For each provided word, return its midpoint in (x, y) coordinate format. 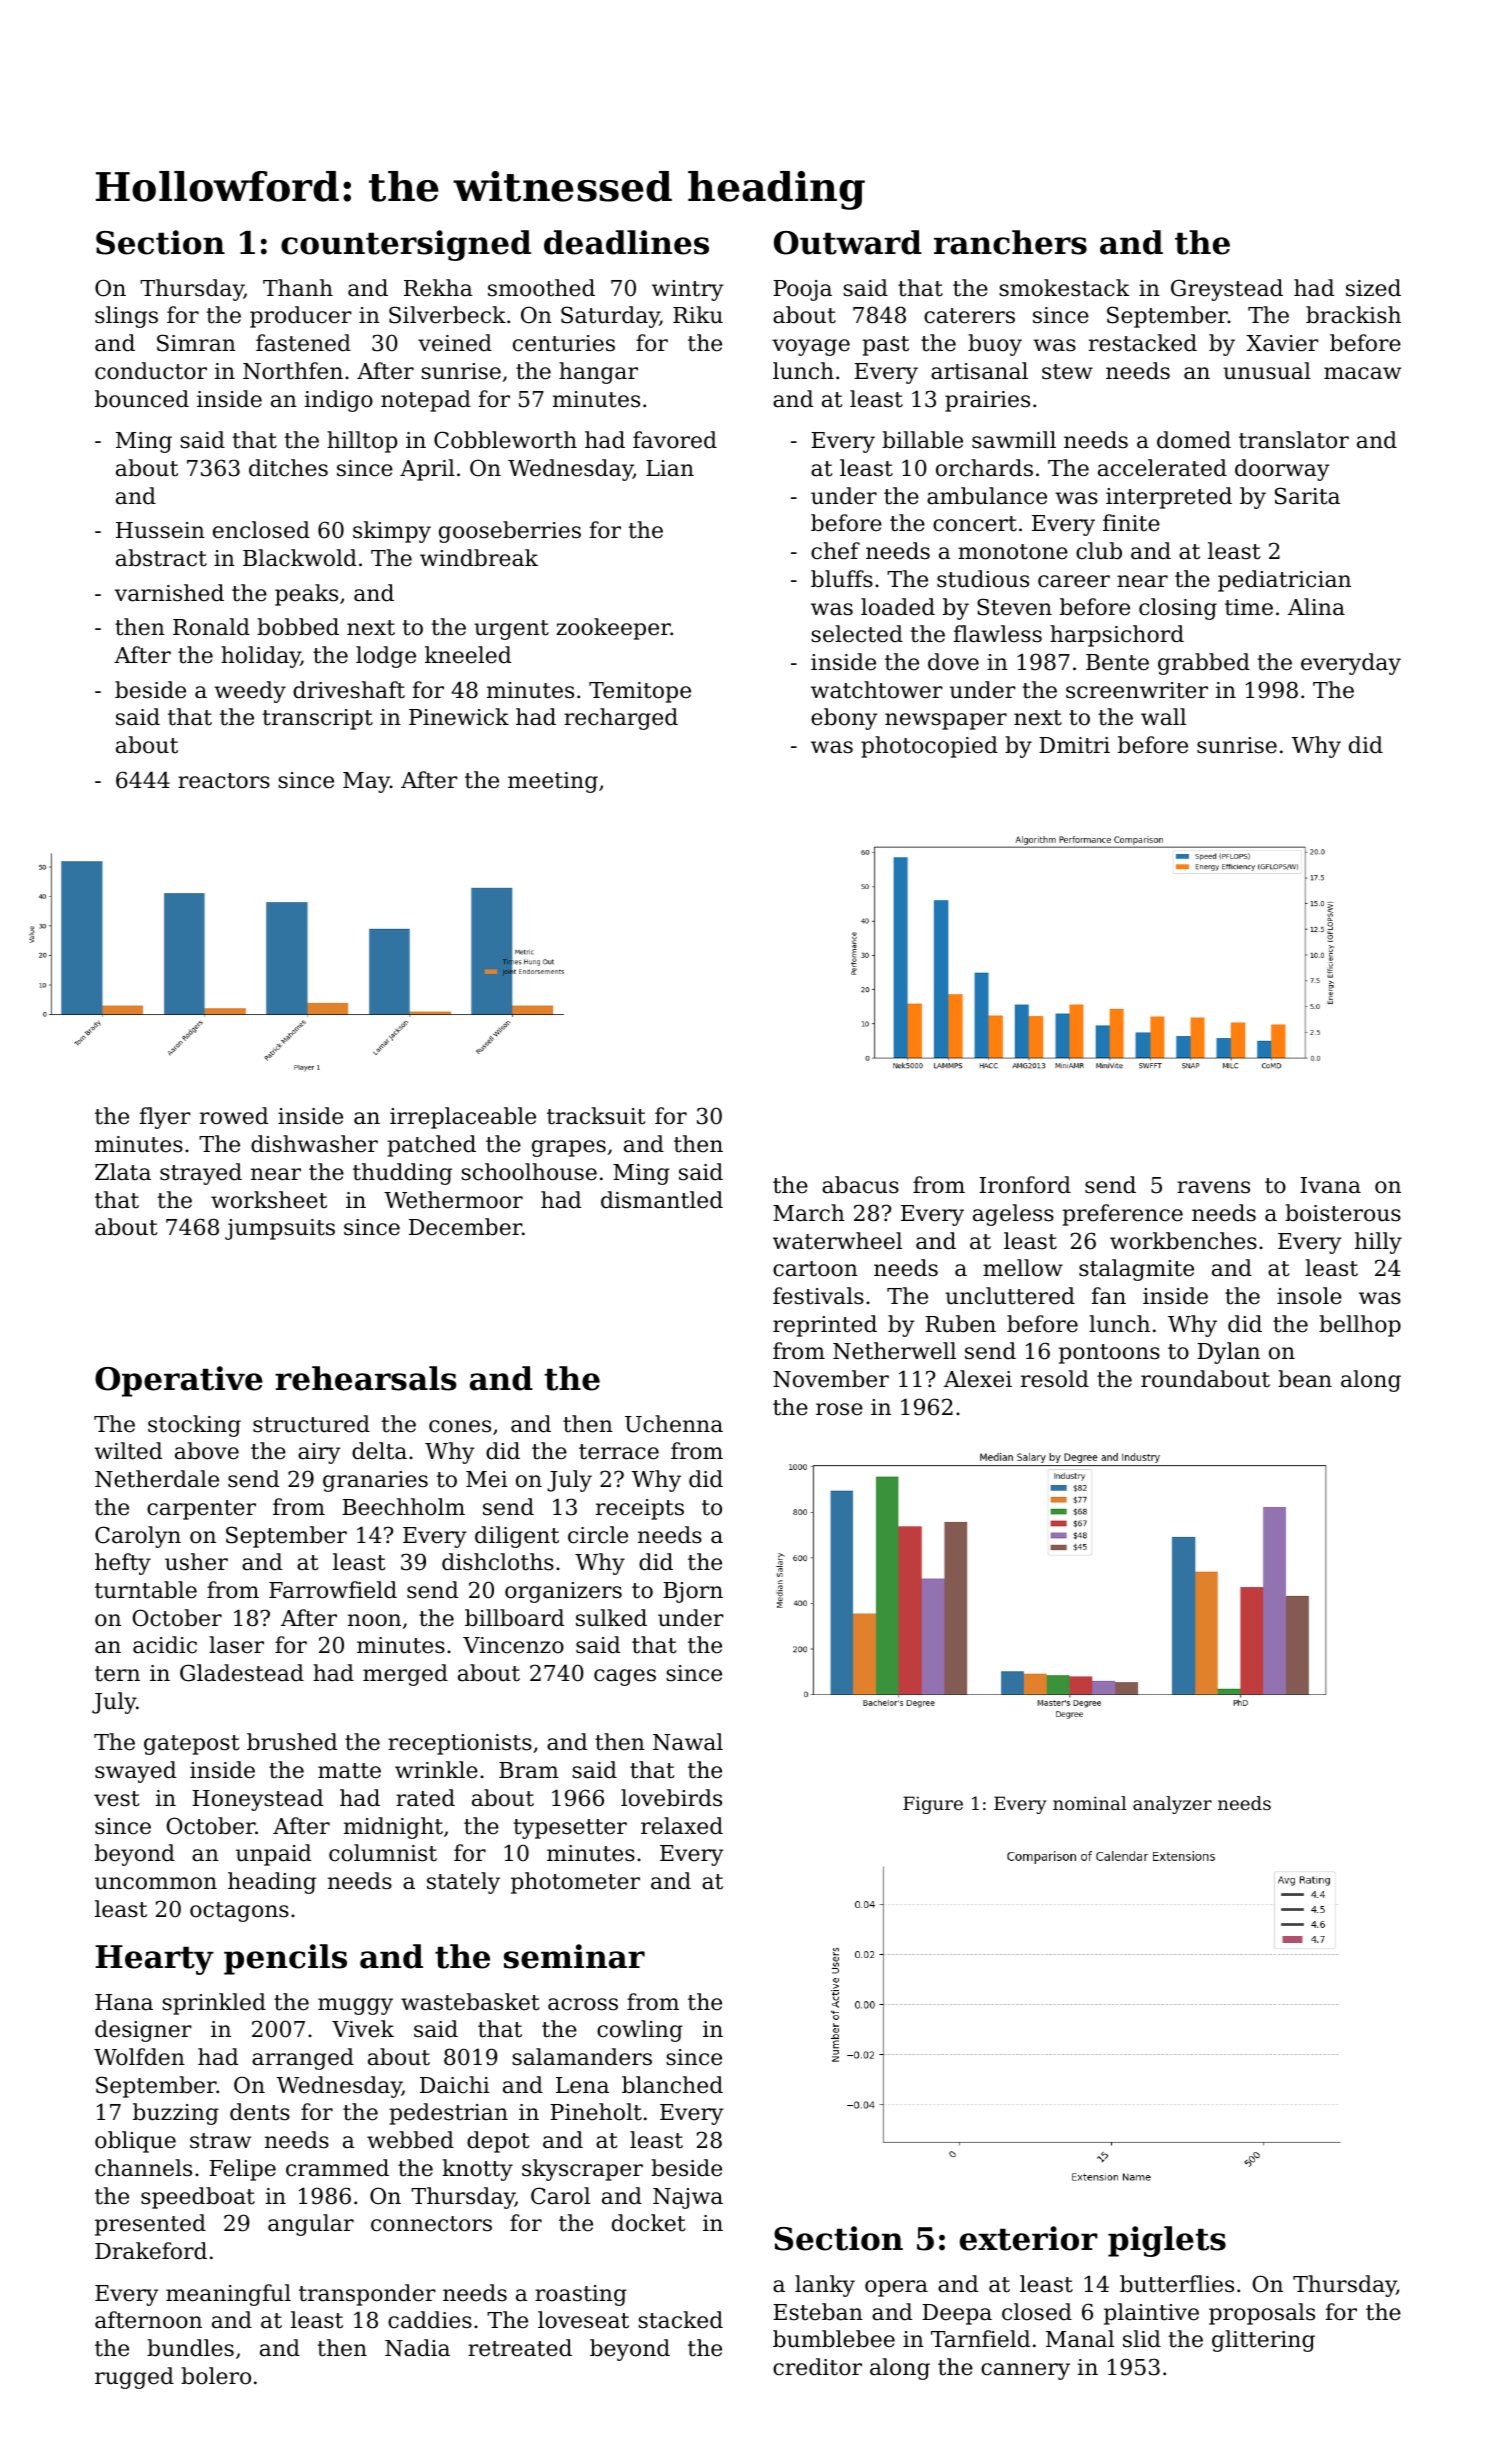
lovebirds (671, 1798)
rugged (134, 2378)
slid (1142, 2339)
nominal (1090, 1803)
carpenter (201, 1510)
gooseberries (510, 532)
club (1099, 551)
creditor (817, 2367)
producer (301, 317)
